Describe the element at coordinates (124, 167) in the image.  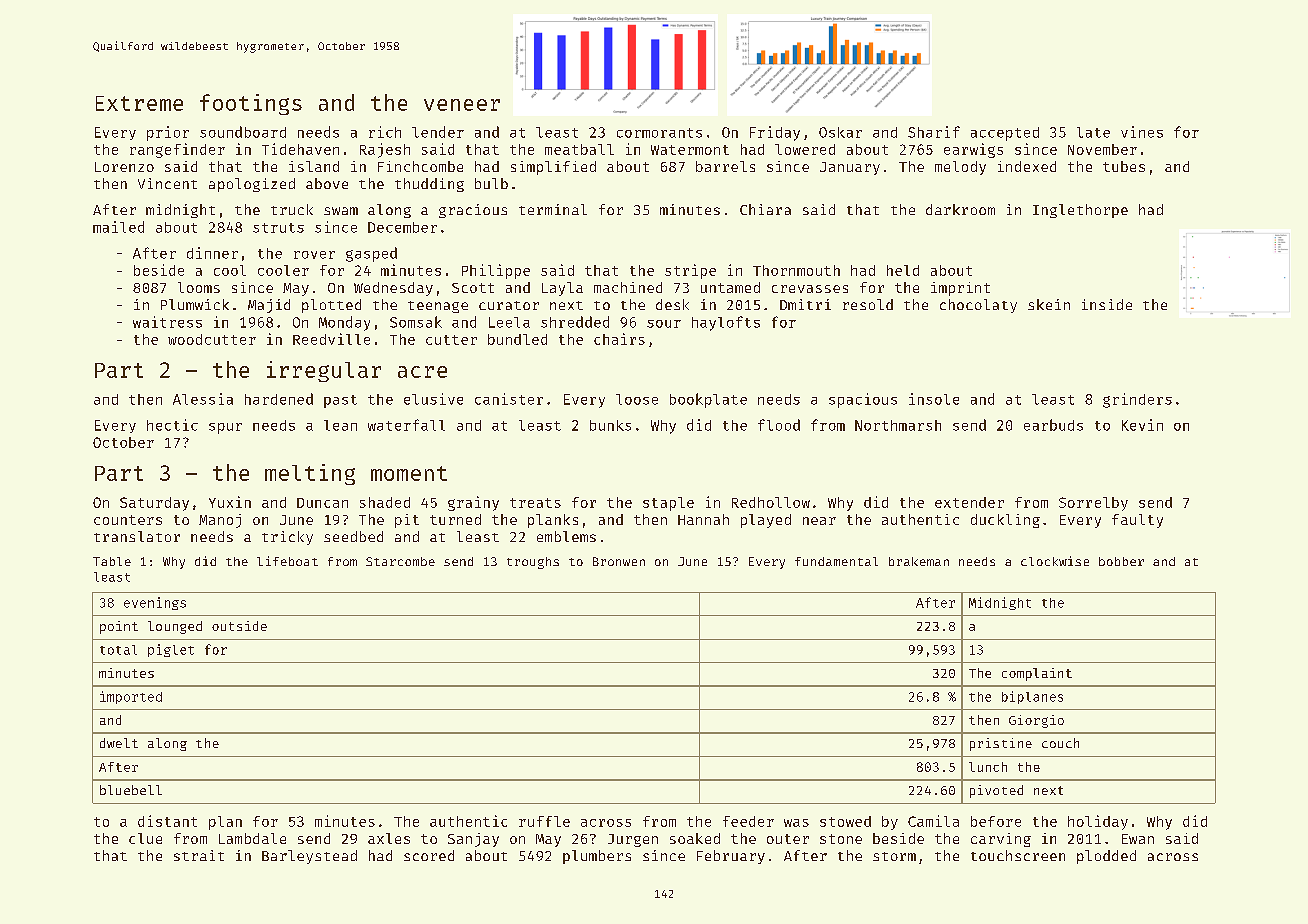
I see `Lorenzo` at that location.
